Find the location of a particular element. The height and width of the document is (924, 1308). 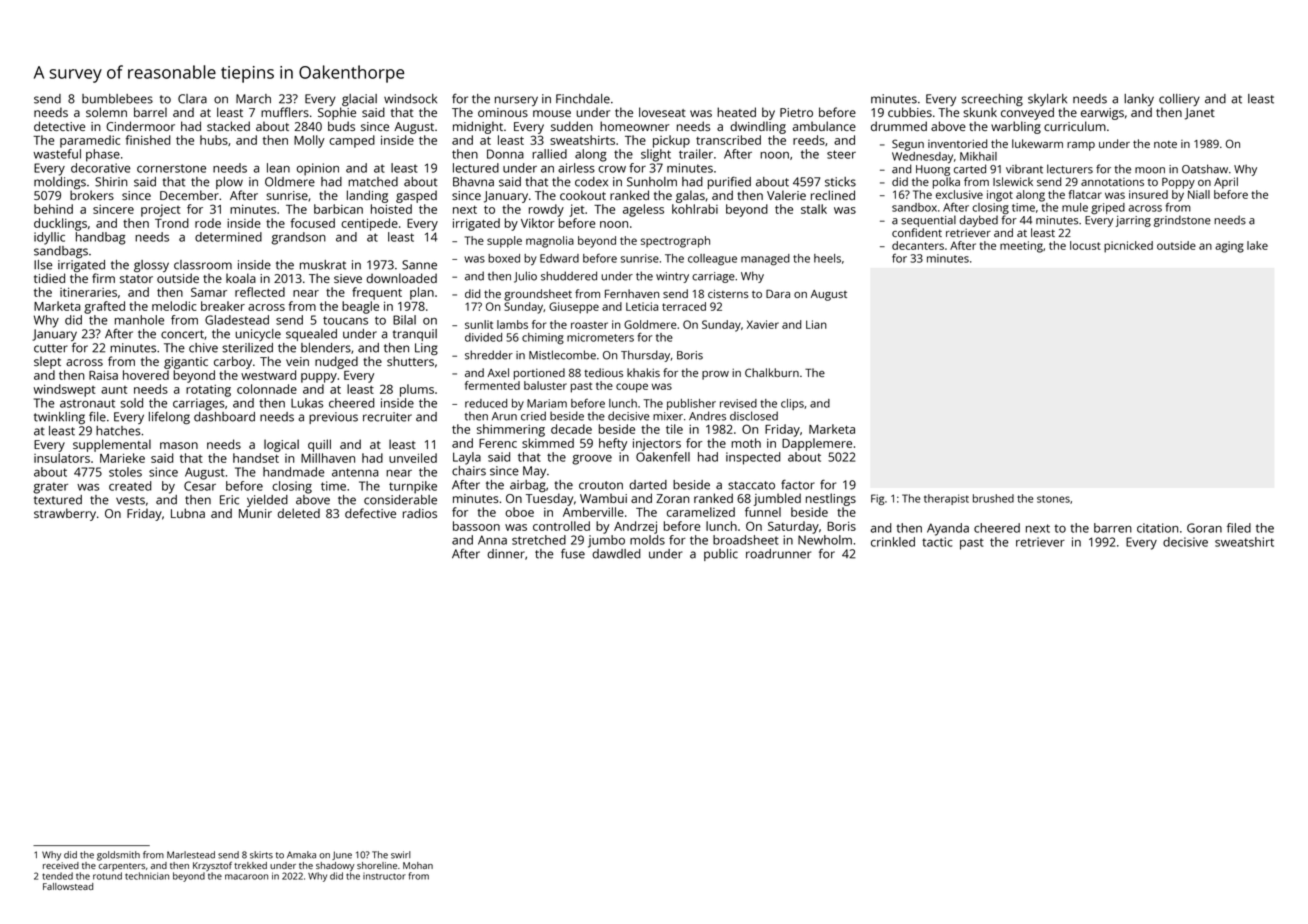

Clara is located at coordinates (192, 99).
